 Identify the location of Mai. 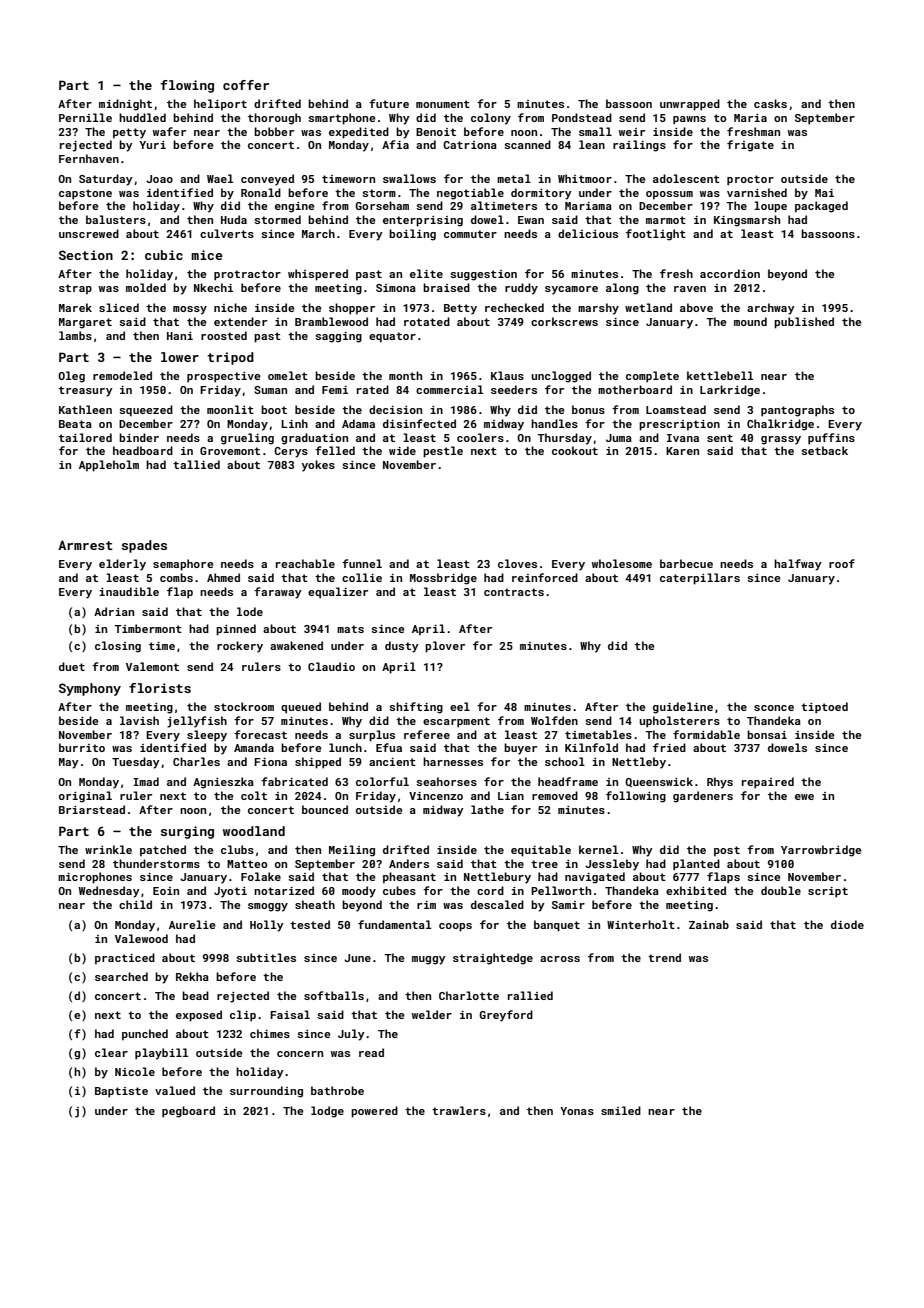
(824, 193).
